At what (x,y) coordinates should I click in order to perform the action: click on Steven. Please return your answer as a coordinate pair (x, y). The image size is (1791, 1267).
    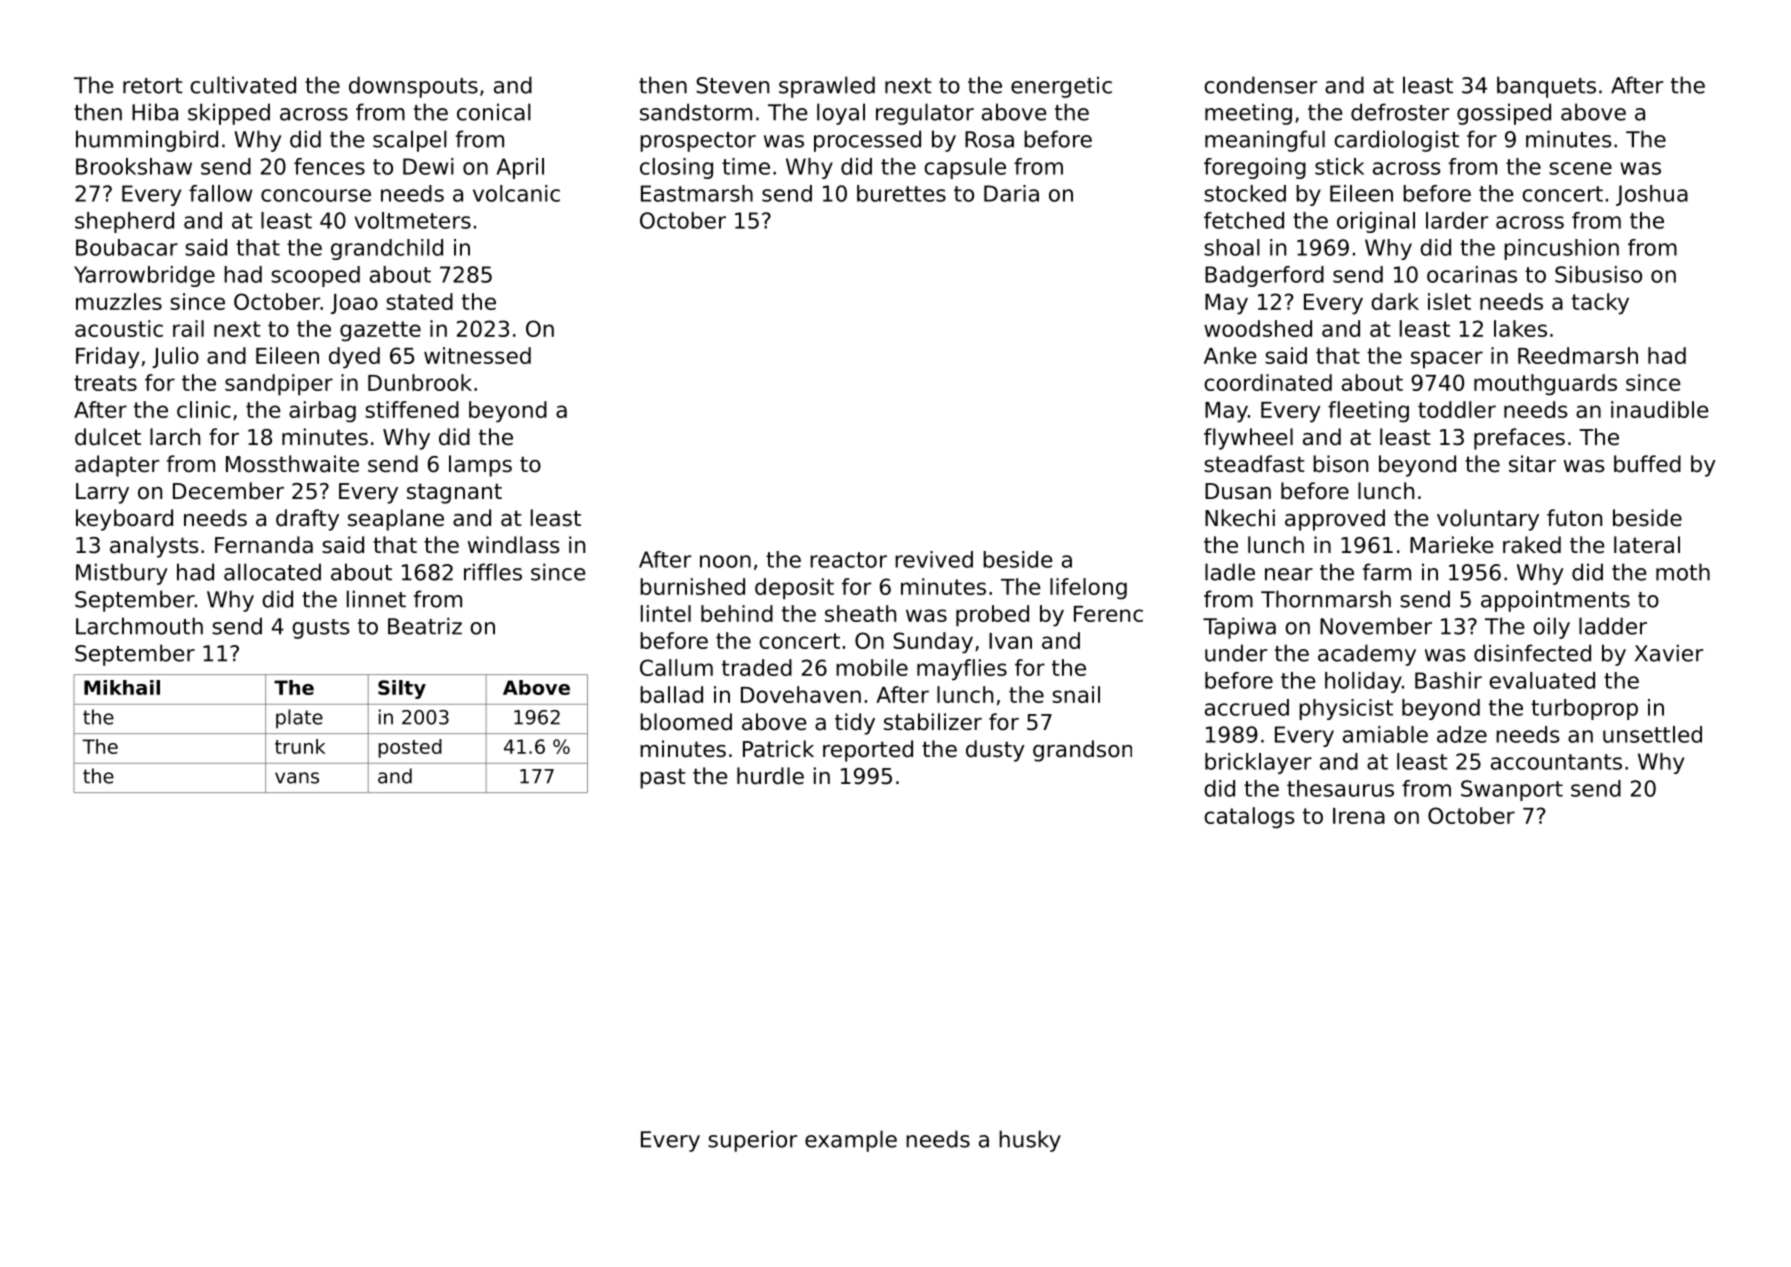
    Looking at the image, I should click on (732, 85).
